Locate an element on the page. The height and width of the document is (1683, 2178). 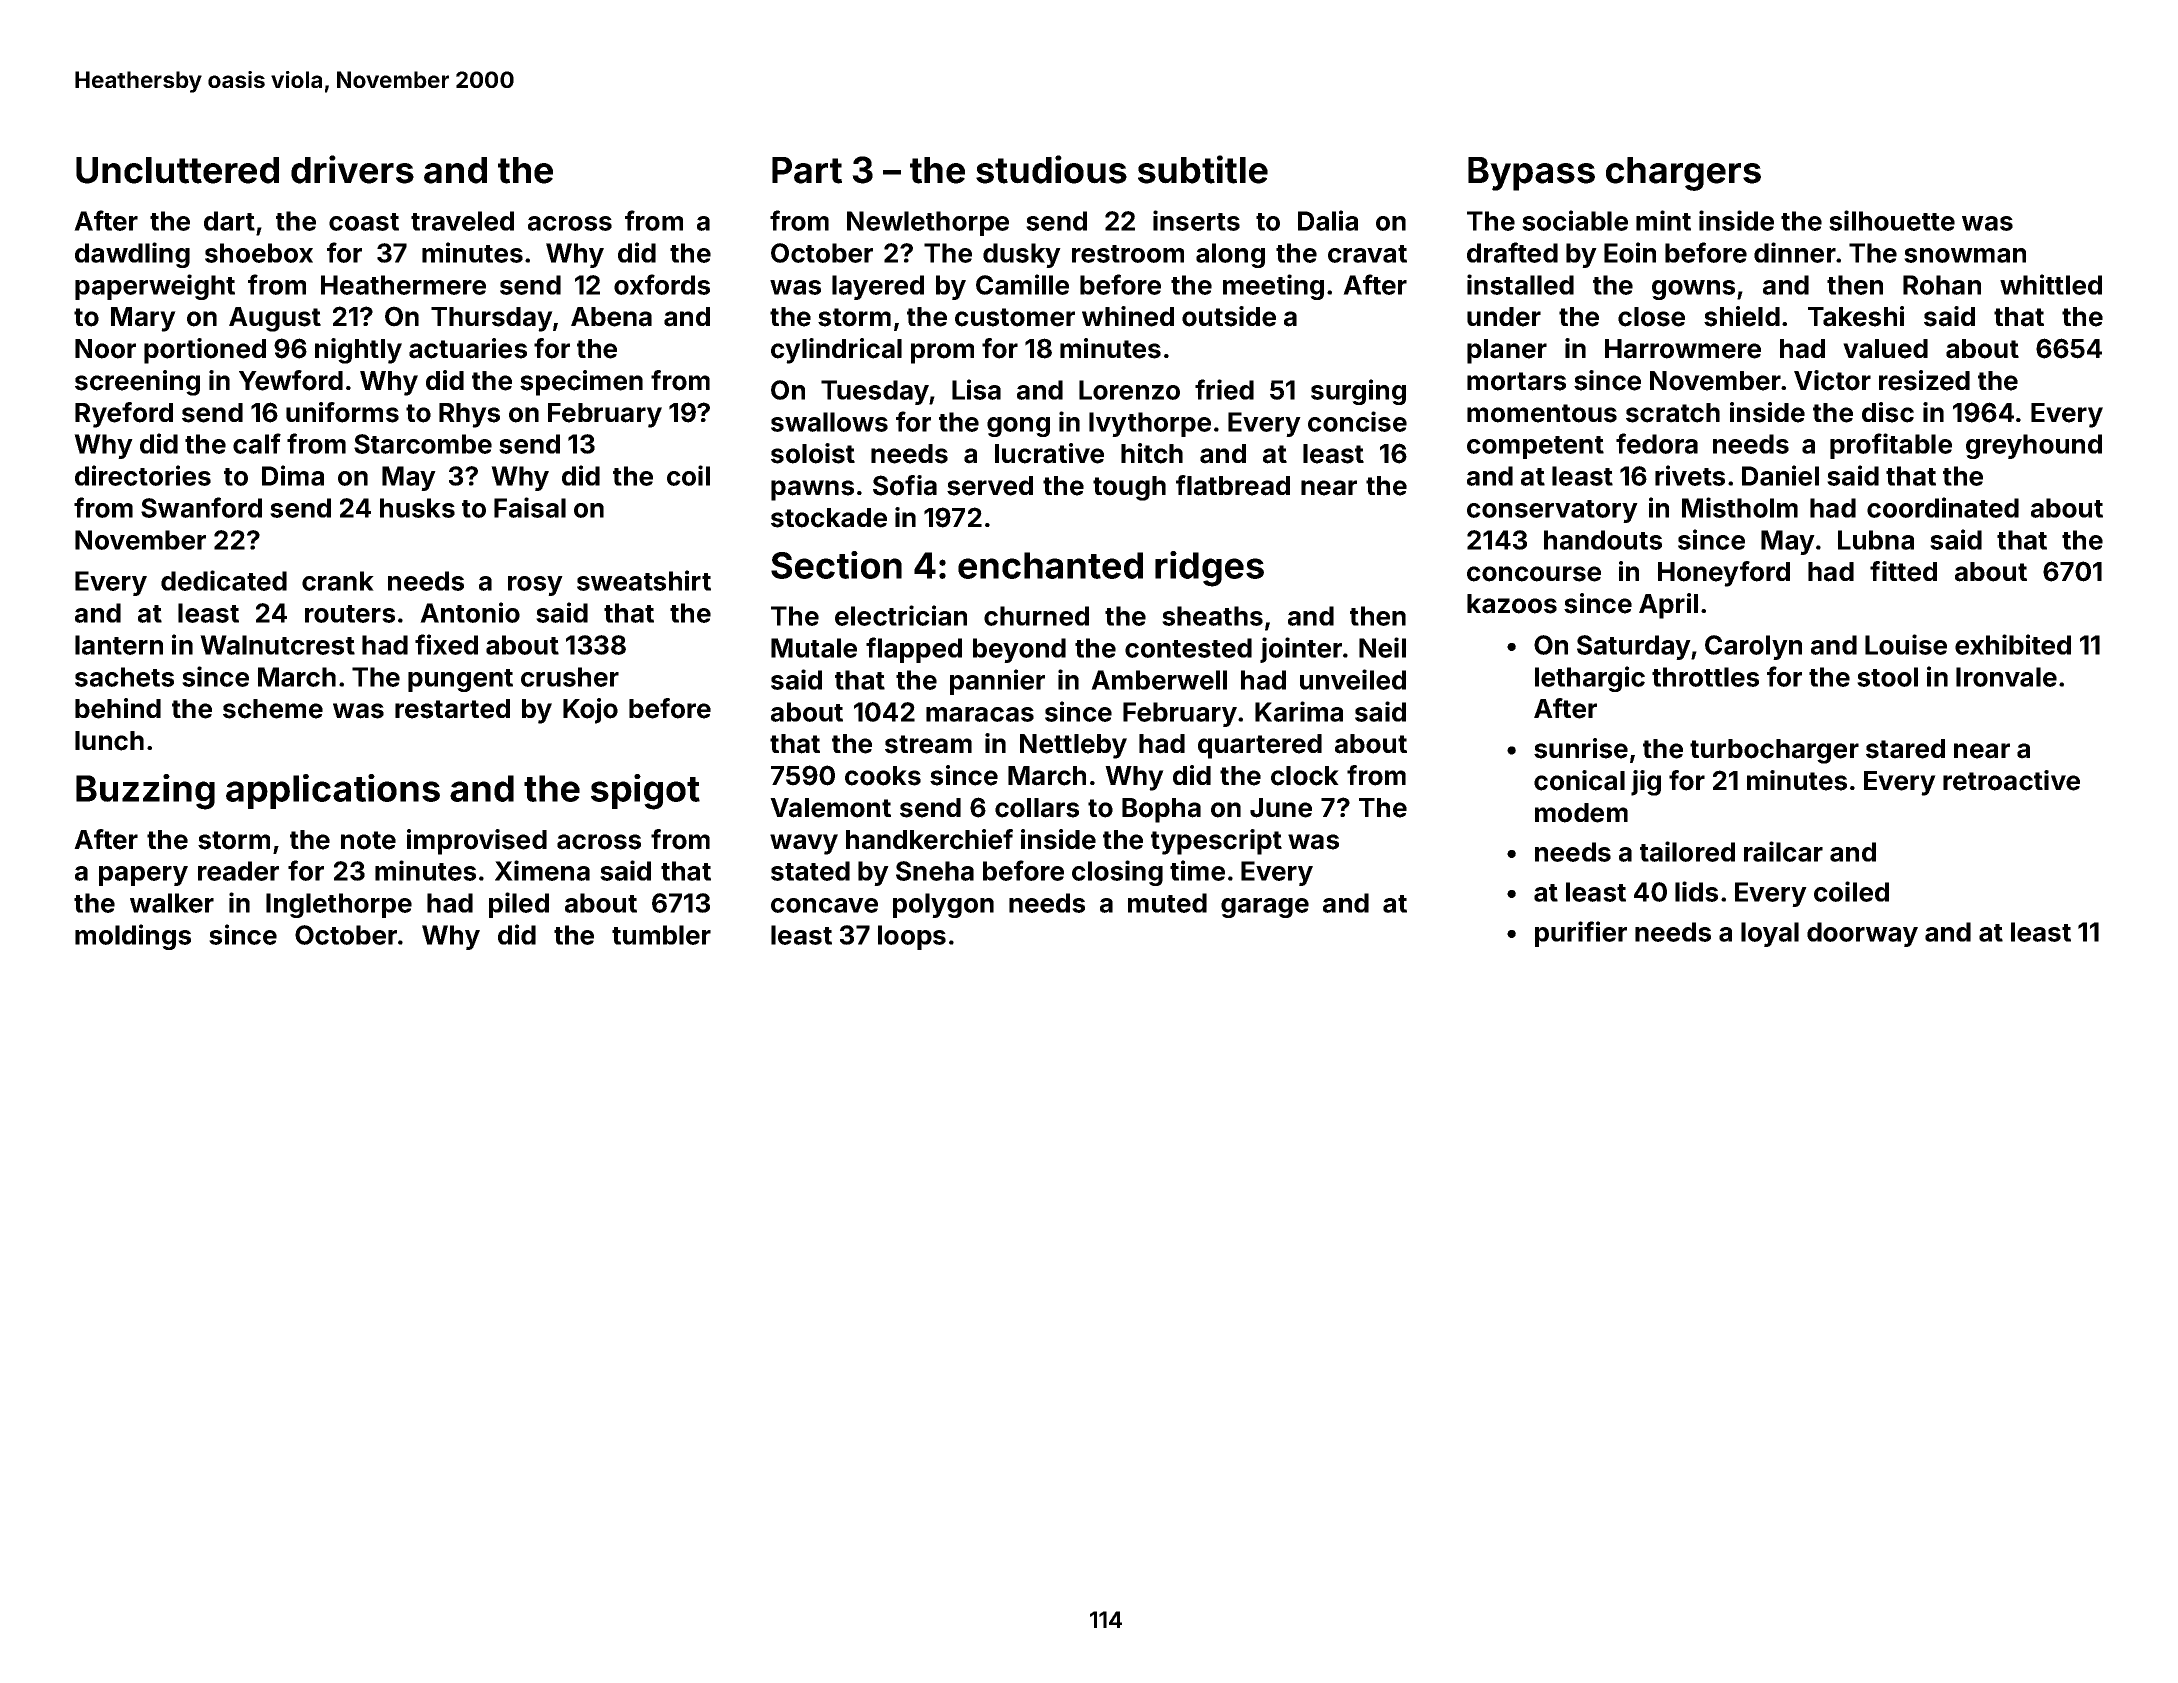
flatbread is located at coordinates (1233, 485).
